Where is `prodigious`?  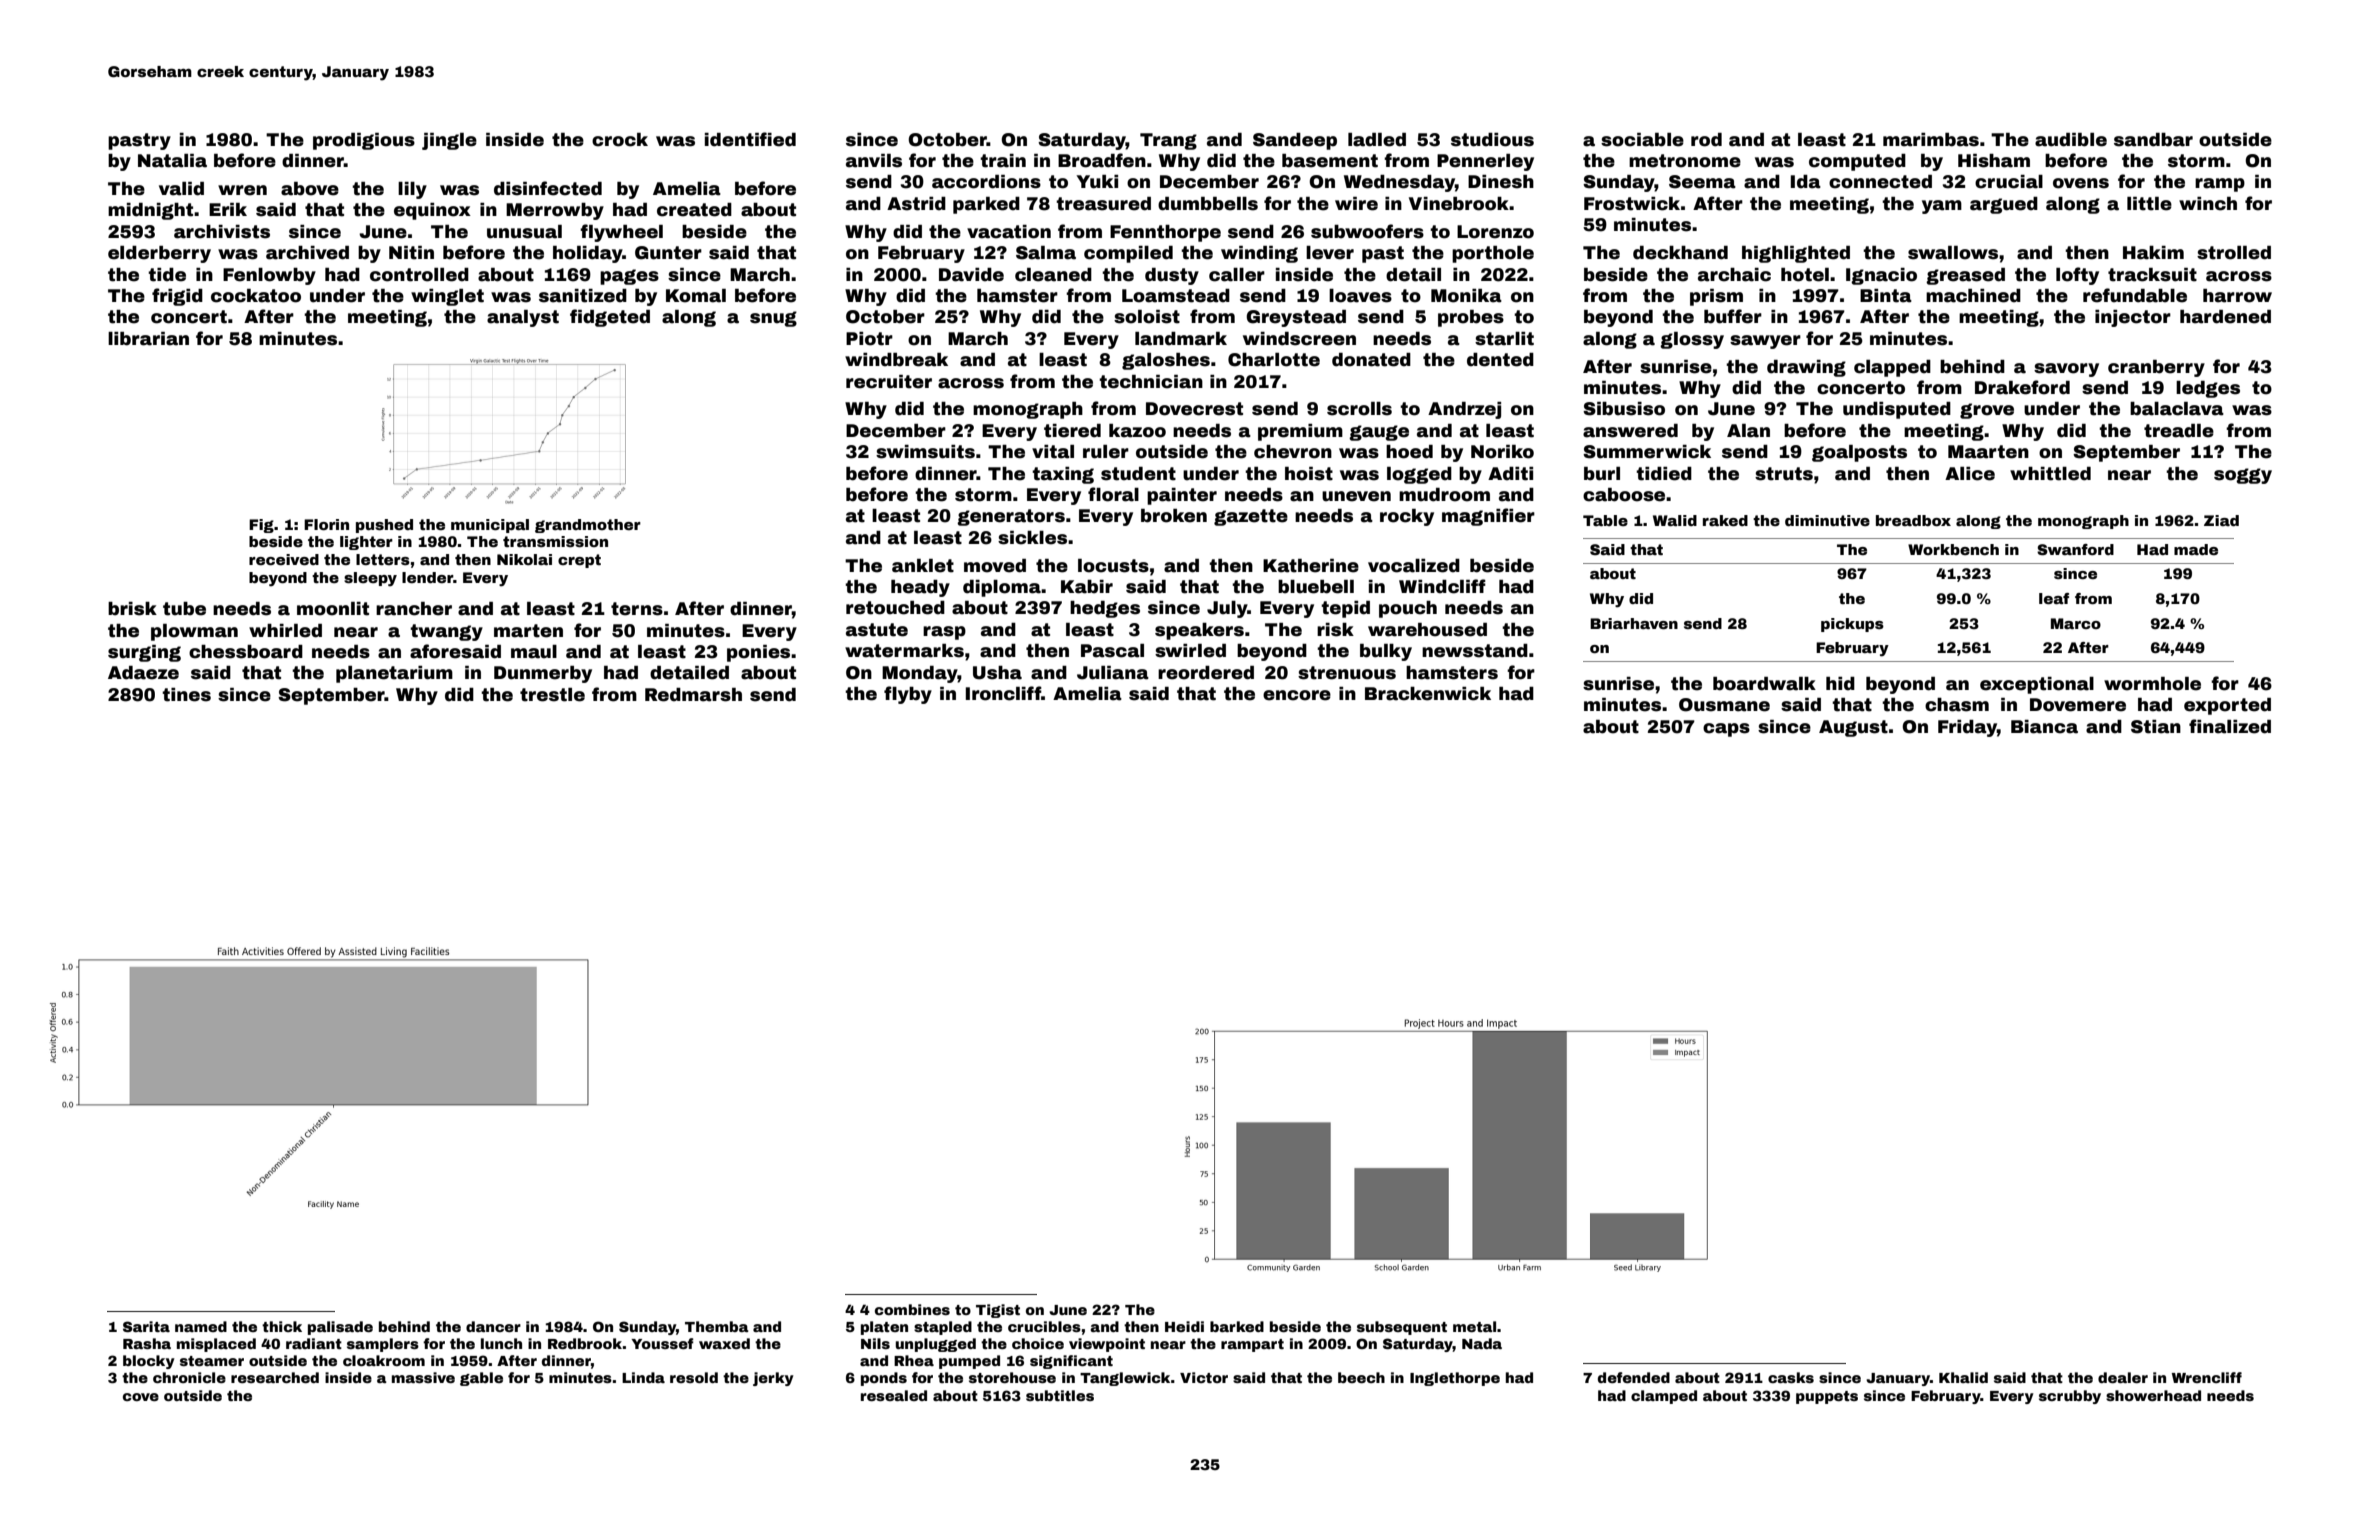 prodigious is located at coordinates (364, 141).
